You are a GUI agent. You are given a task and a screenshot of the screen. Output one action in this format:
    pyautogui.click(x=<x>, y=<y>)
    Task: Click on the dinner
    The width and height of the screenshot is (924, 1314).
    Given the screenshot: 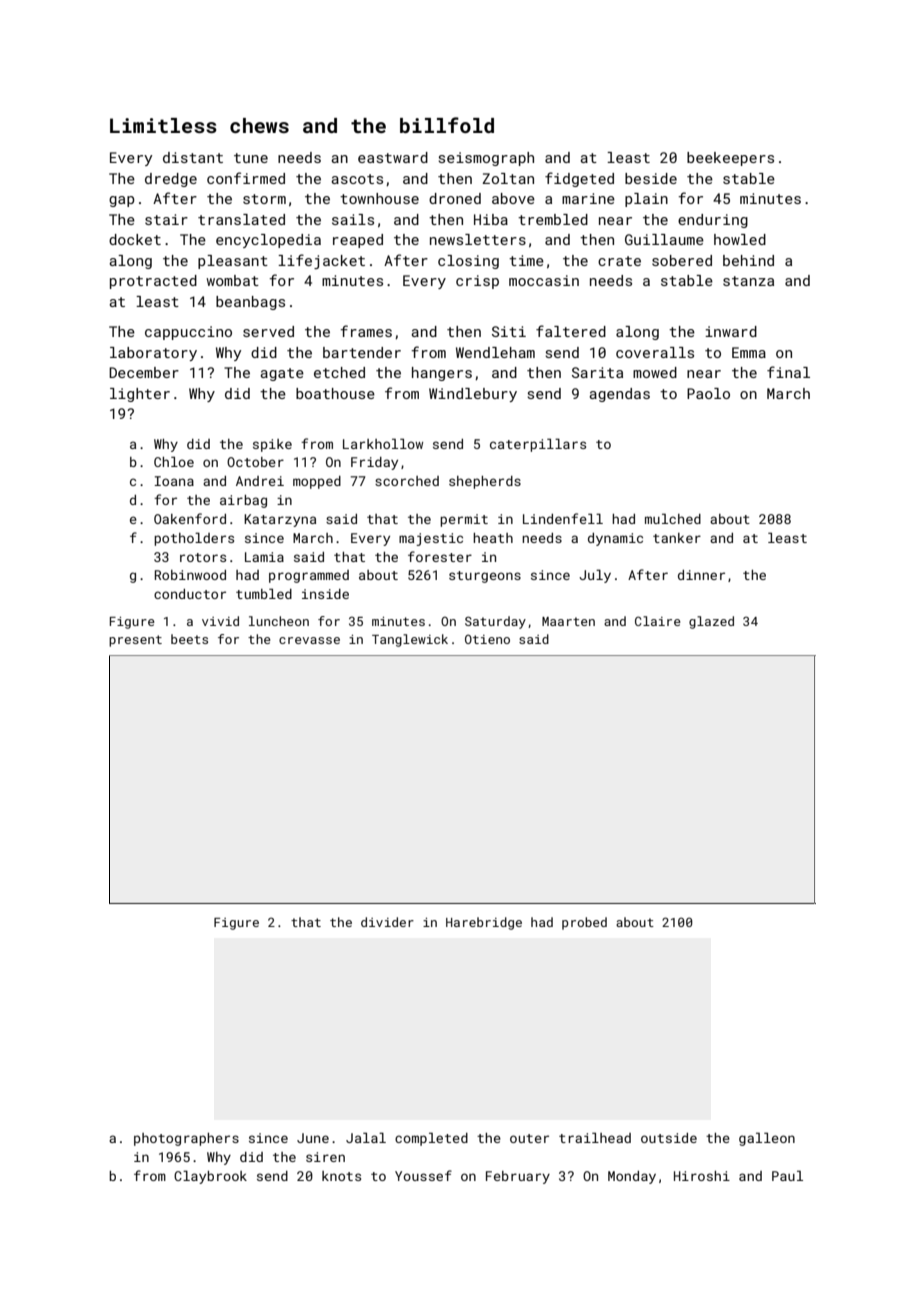 What is the action you would take?
    pyautogui.click(x=701, y=575)
